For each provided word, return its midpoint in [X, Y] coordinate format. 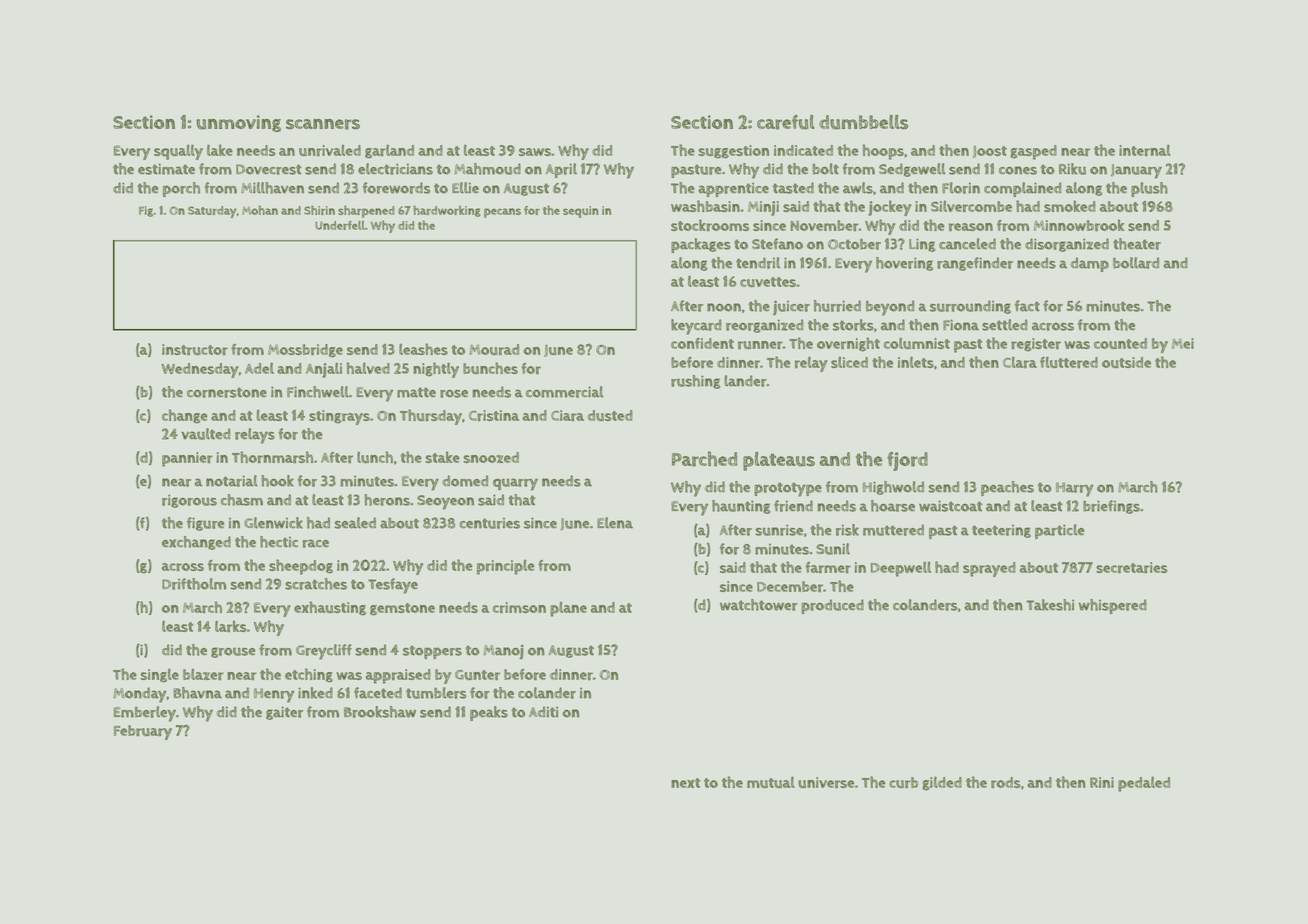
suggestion [733, 152]
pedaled [1144, 784]
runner [760, 345]
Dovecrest [269, 169]
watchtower [759, 605]
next [685, 783]
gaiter [284, 713]
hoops [883, 152]
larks [231, 626]
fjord [907, 461]
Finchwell [318, 392]
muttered [893, 530]
